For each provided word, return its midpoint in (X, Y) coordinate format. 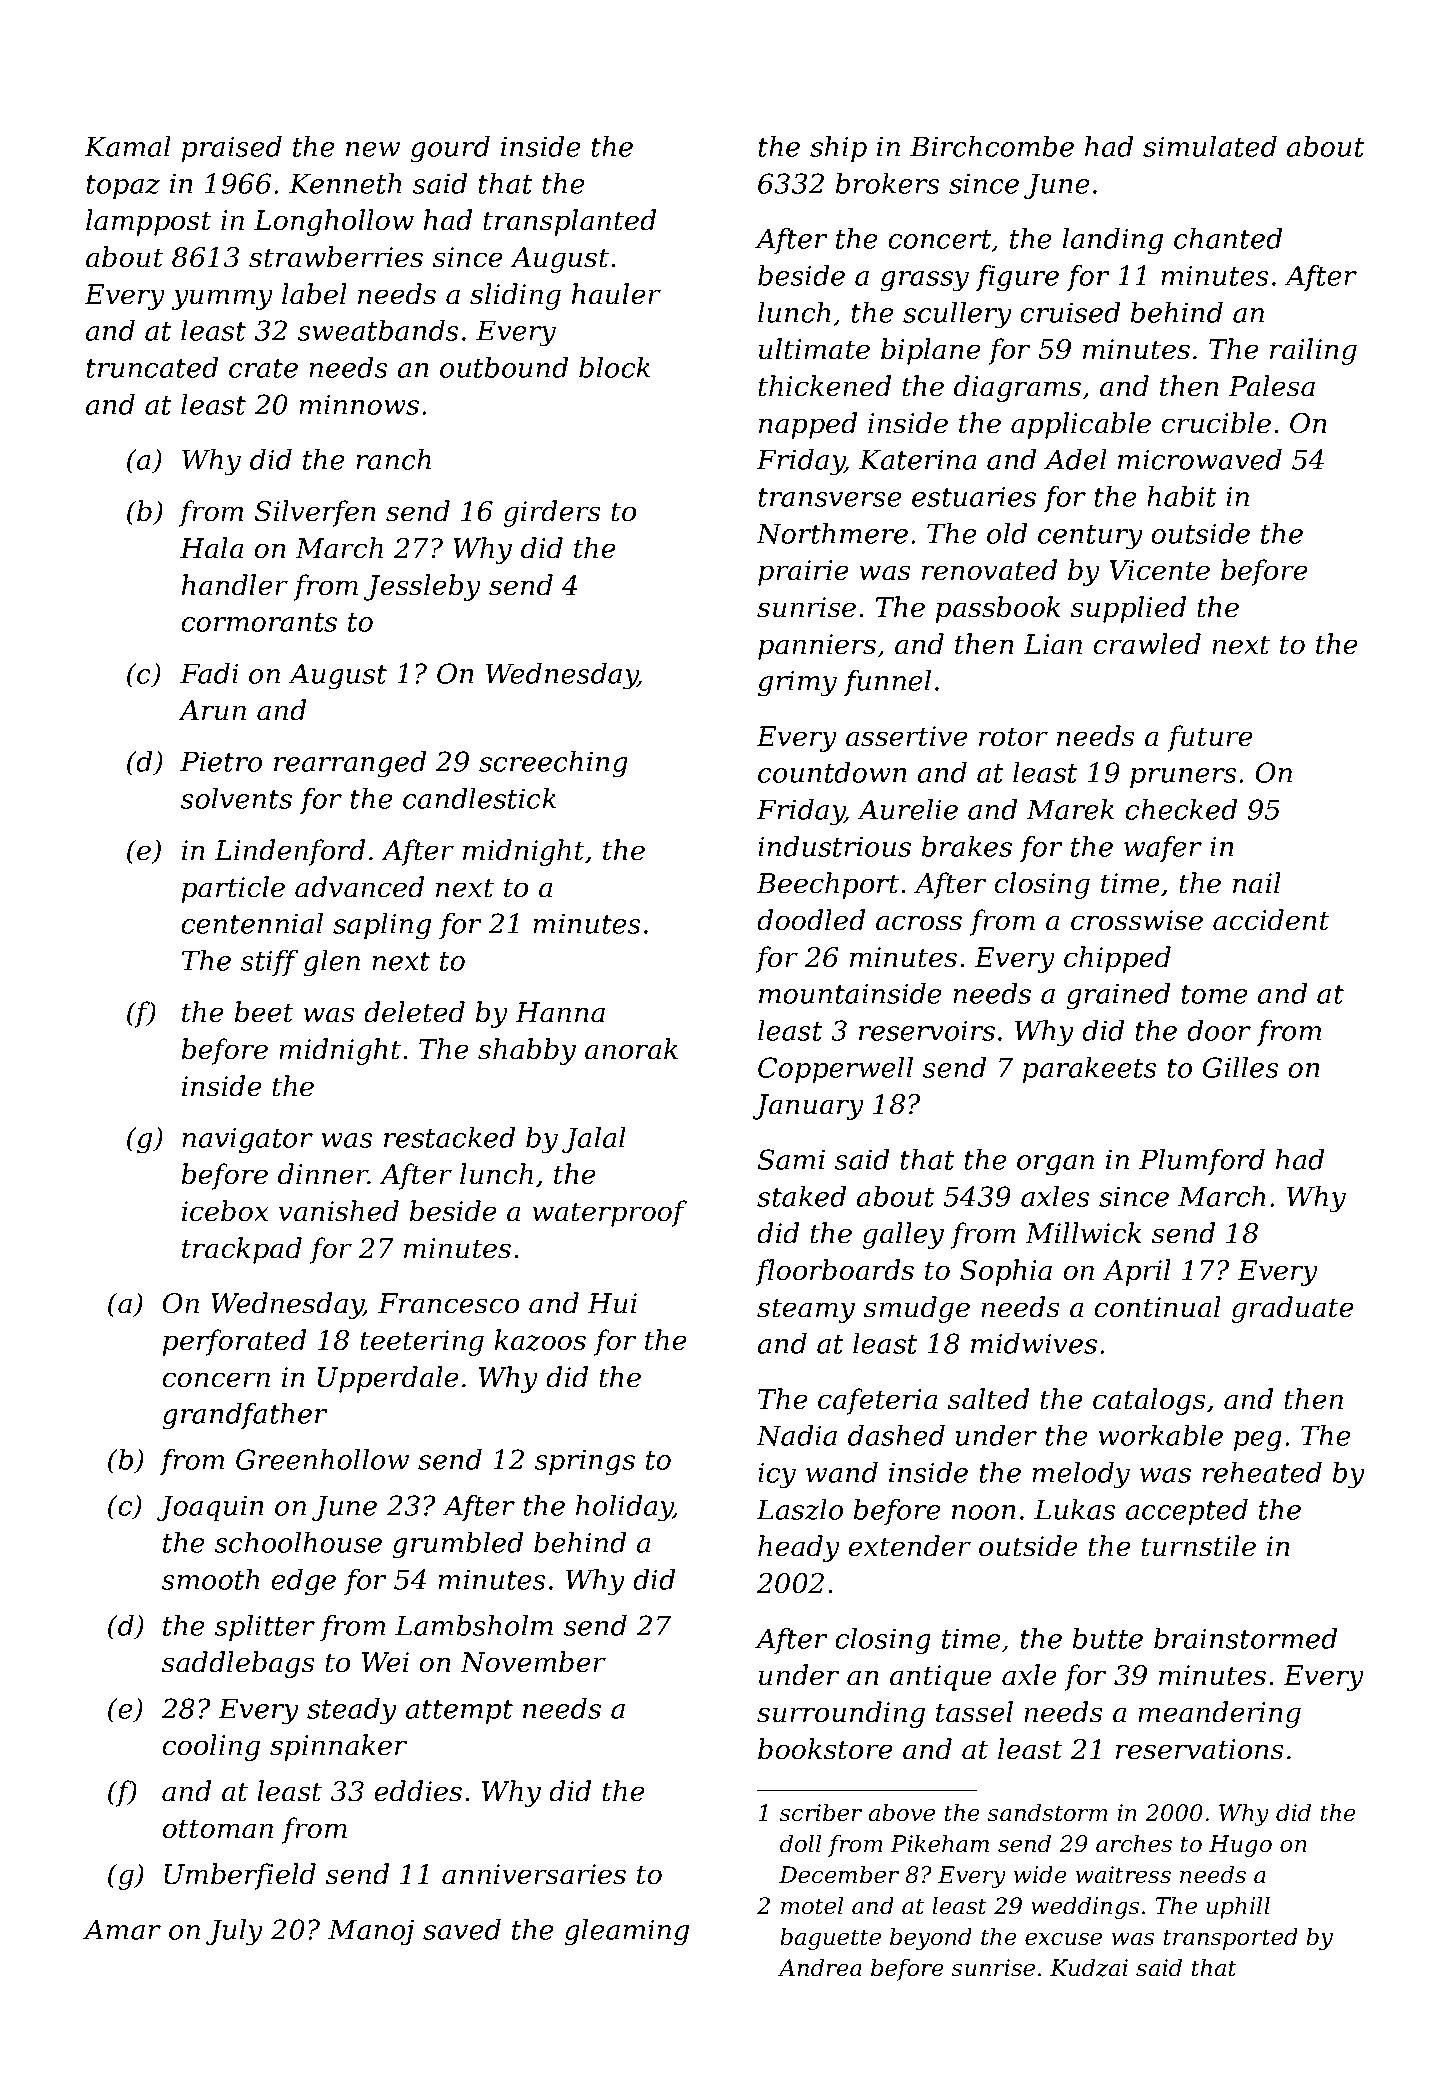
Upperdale (388, 1379)
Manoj (371, 1932)
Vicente (1159, 570)
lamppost (149, 222)
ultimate (814, 349)
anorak (631, 1049)
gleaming (626, 1932)
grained (1118, 996)
